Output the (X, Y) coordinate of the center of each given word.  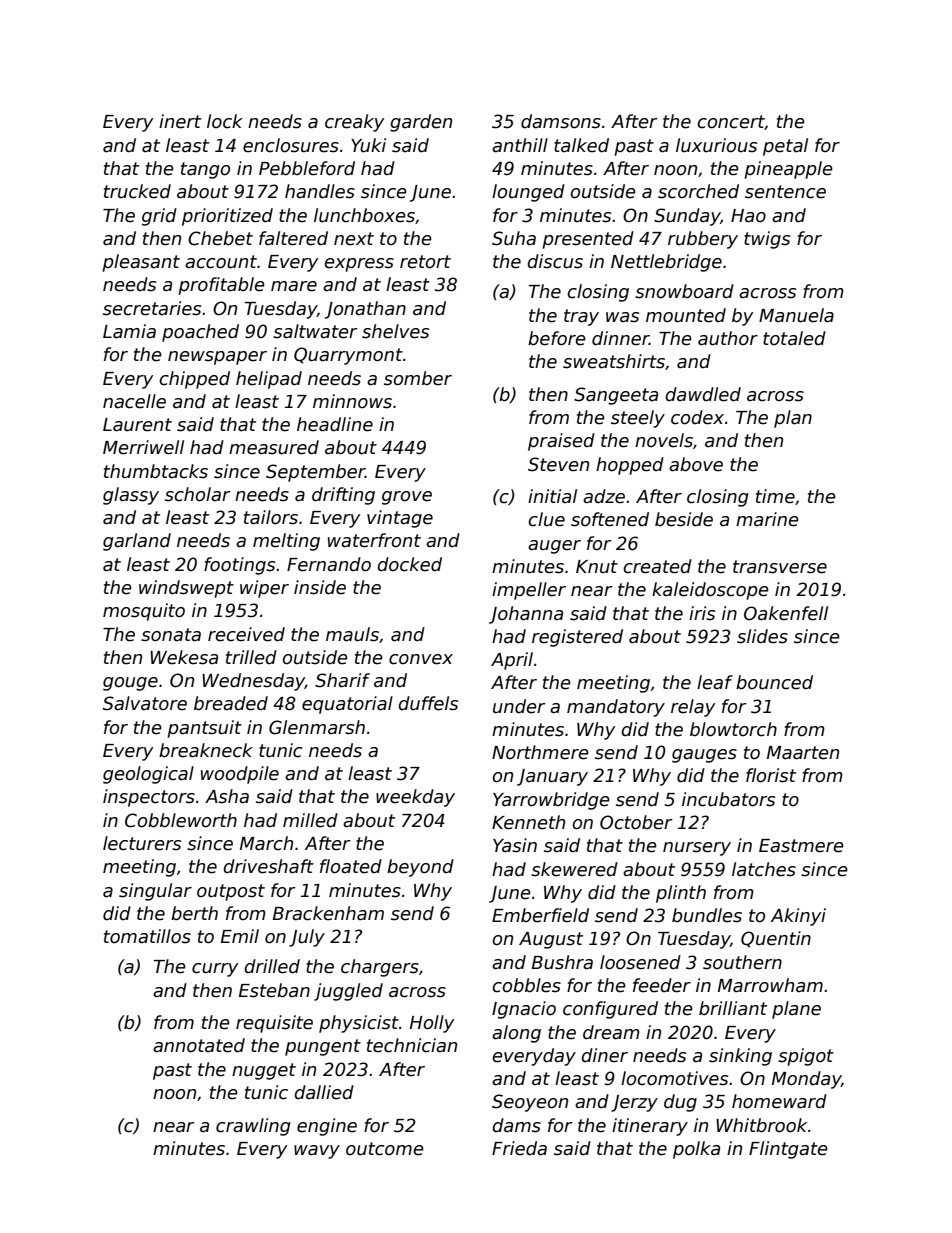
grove (407, 498)
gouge (130, 684)
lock (225, 121)
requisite (274, 1024)
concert (731, 122)
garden (421, 123)
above (696, 464)
